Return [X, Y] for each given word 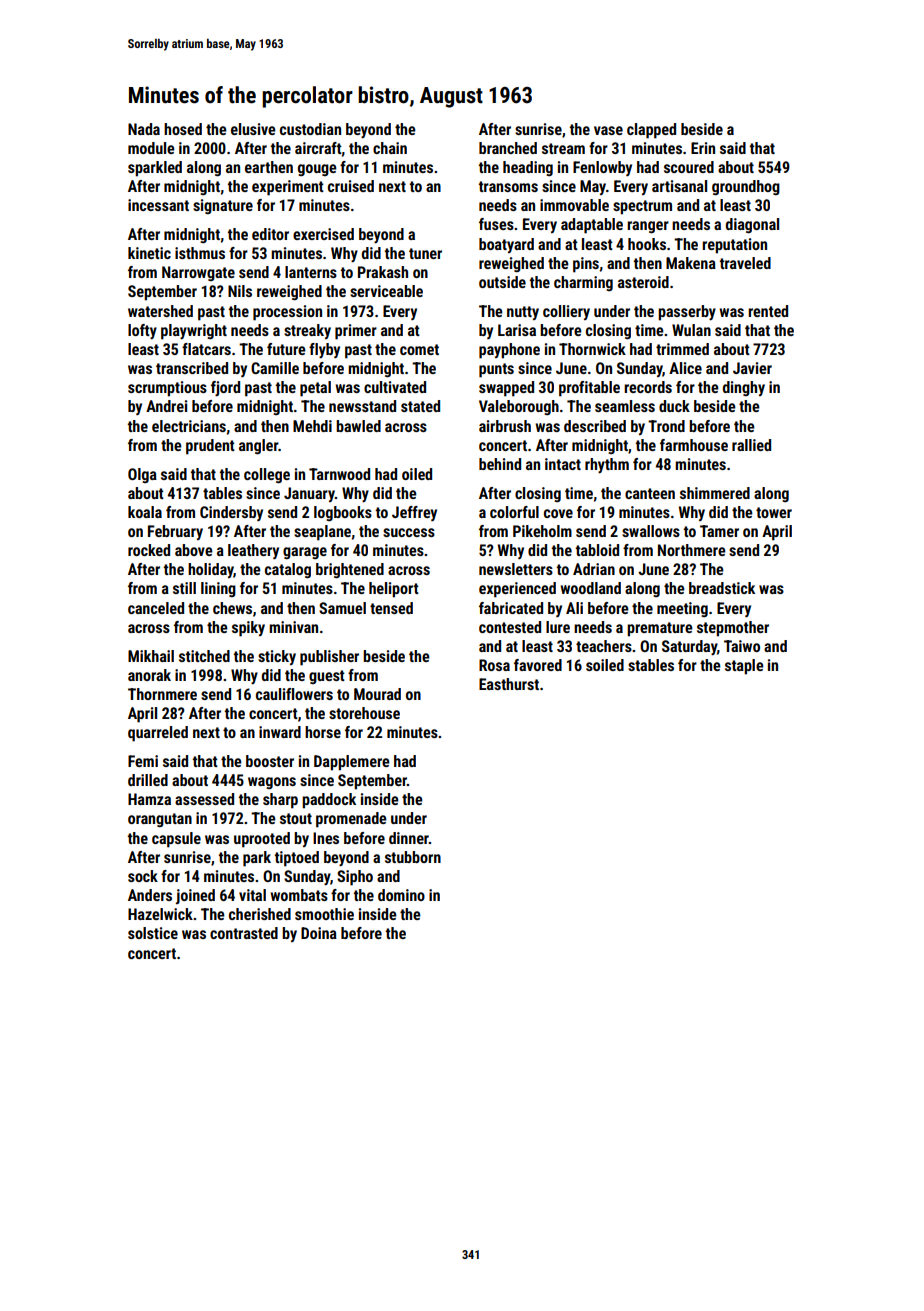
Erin [703, 148]
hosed [183, 129]
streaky [307, 331]
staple [744, 667]
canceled [156, 608]
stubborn [413, 857]
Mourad [377, 694]
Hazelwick [160, 914]
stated [420, 406]
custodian [310, 129]
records [648, 387]
